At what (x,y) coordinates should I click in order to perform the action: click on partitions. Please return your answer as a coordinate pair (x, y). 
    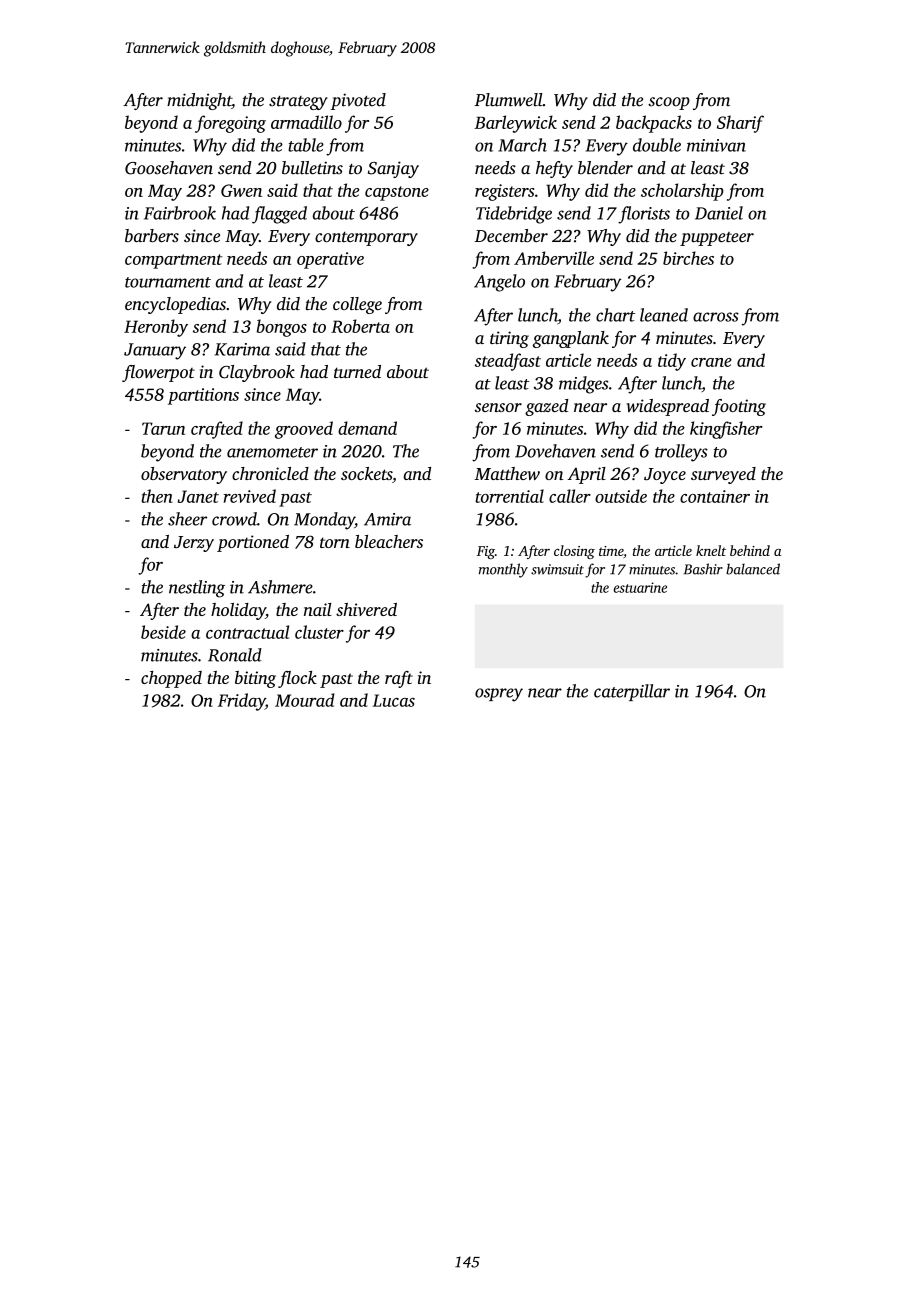
    Looking at the image, I should click on (203, 396).
